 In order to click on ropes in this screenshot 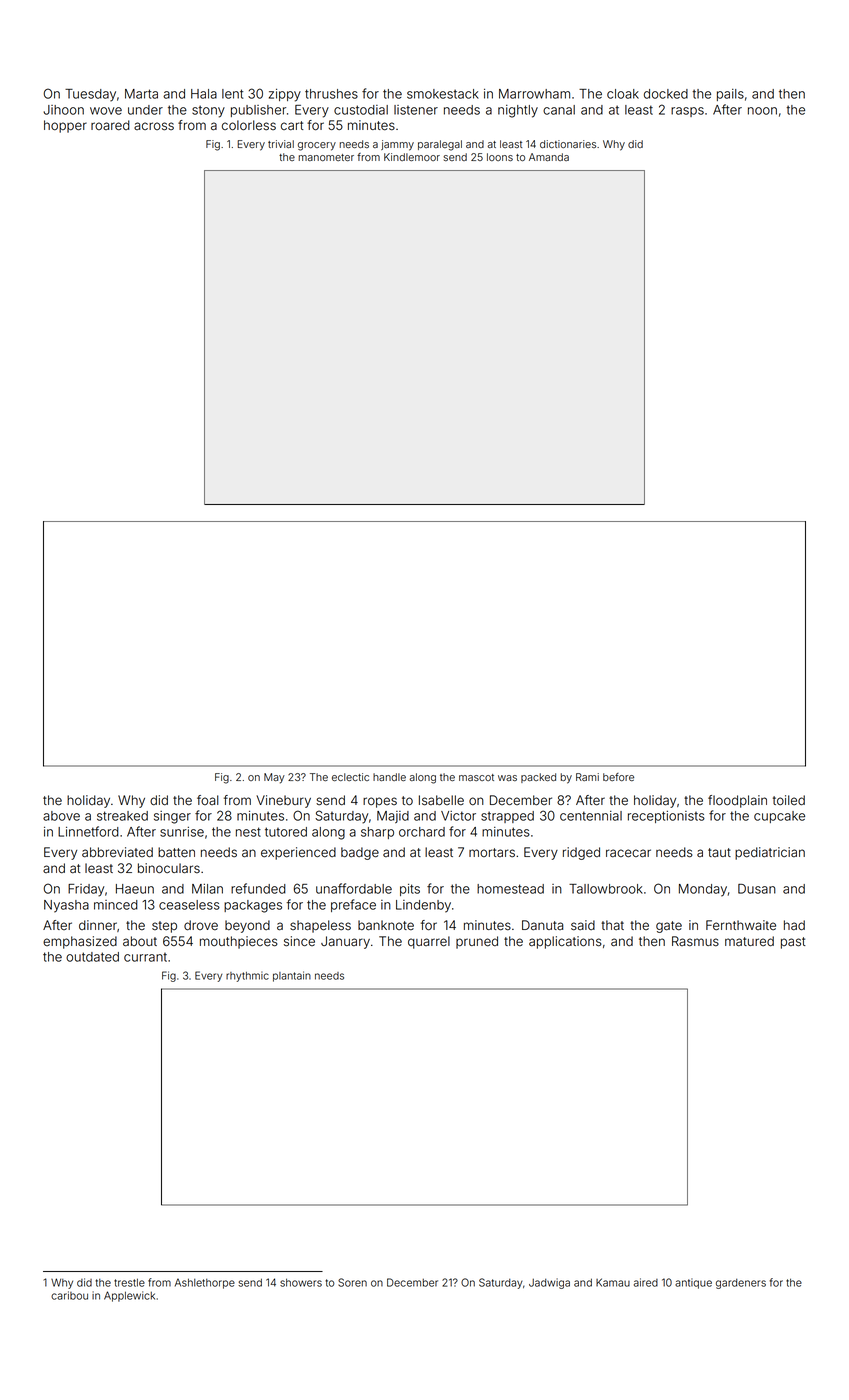, I will do `click(380, 802)`.
